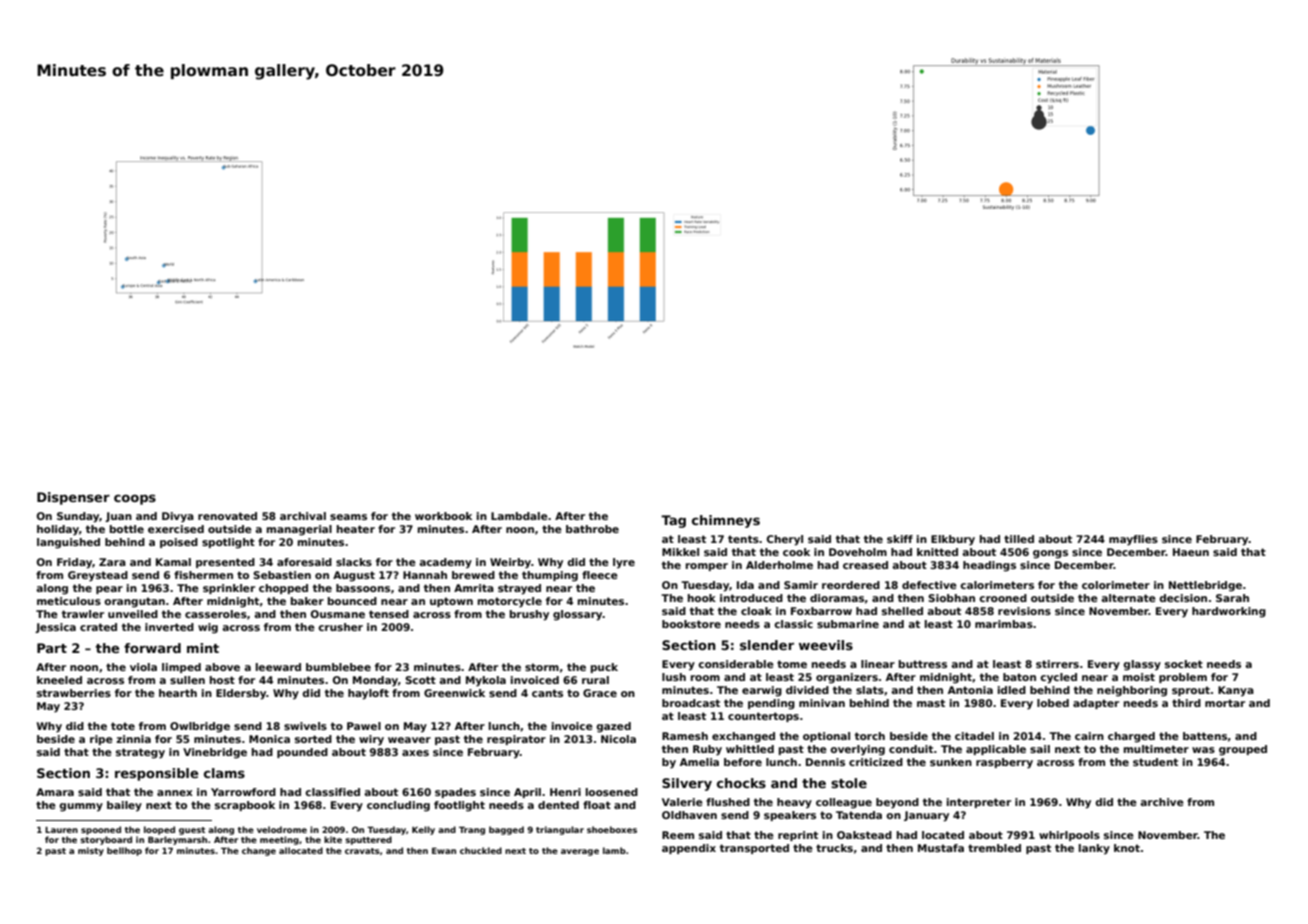 This document has height=924, width=1308. I want to click on classified, so click(332, 792).
